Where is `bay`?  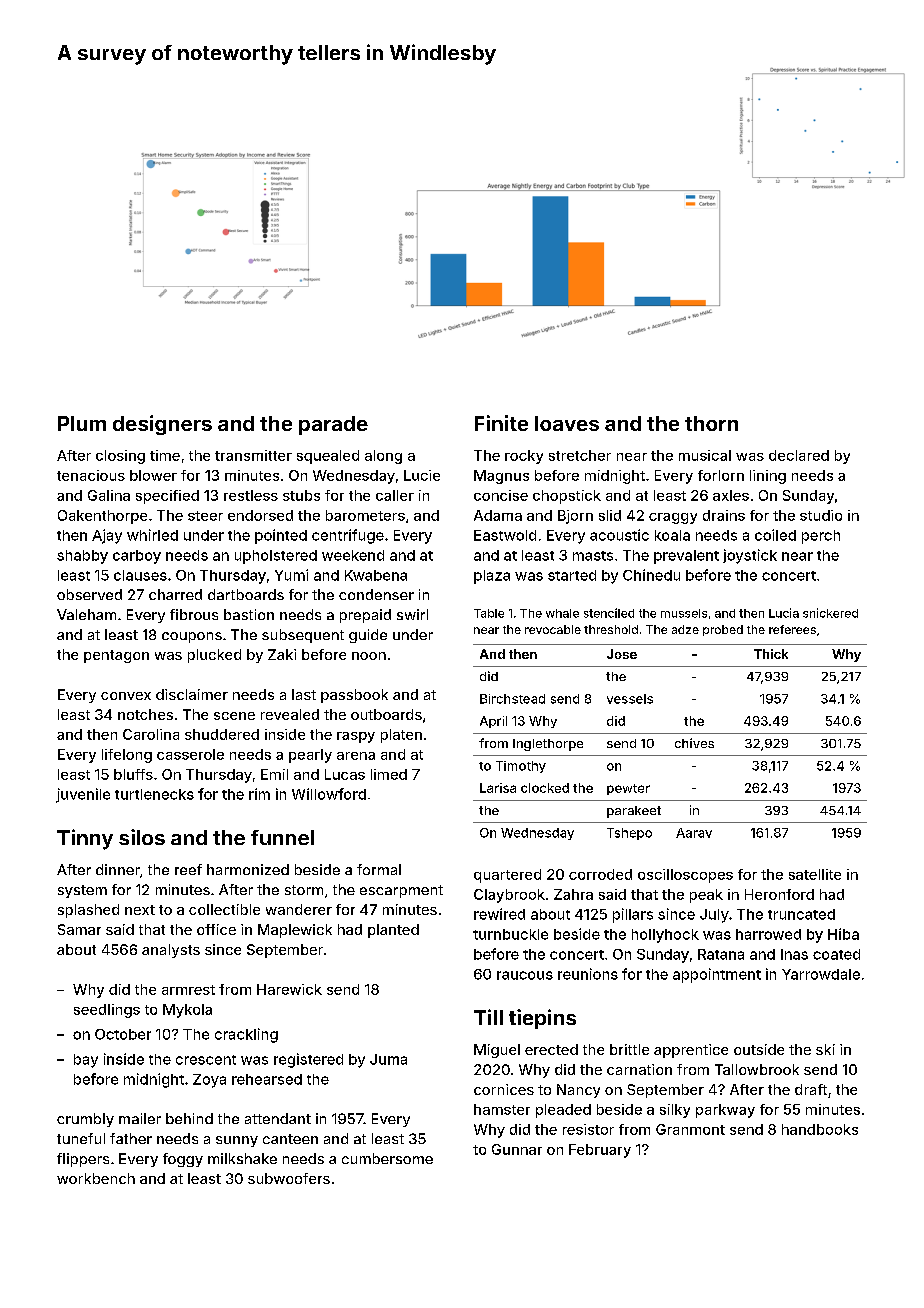
bay is located at coordinates (86, 1061).
